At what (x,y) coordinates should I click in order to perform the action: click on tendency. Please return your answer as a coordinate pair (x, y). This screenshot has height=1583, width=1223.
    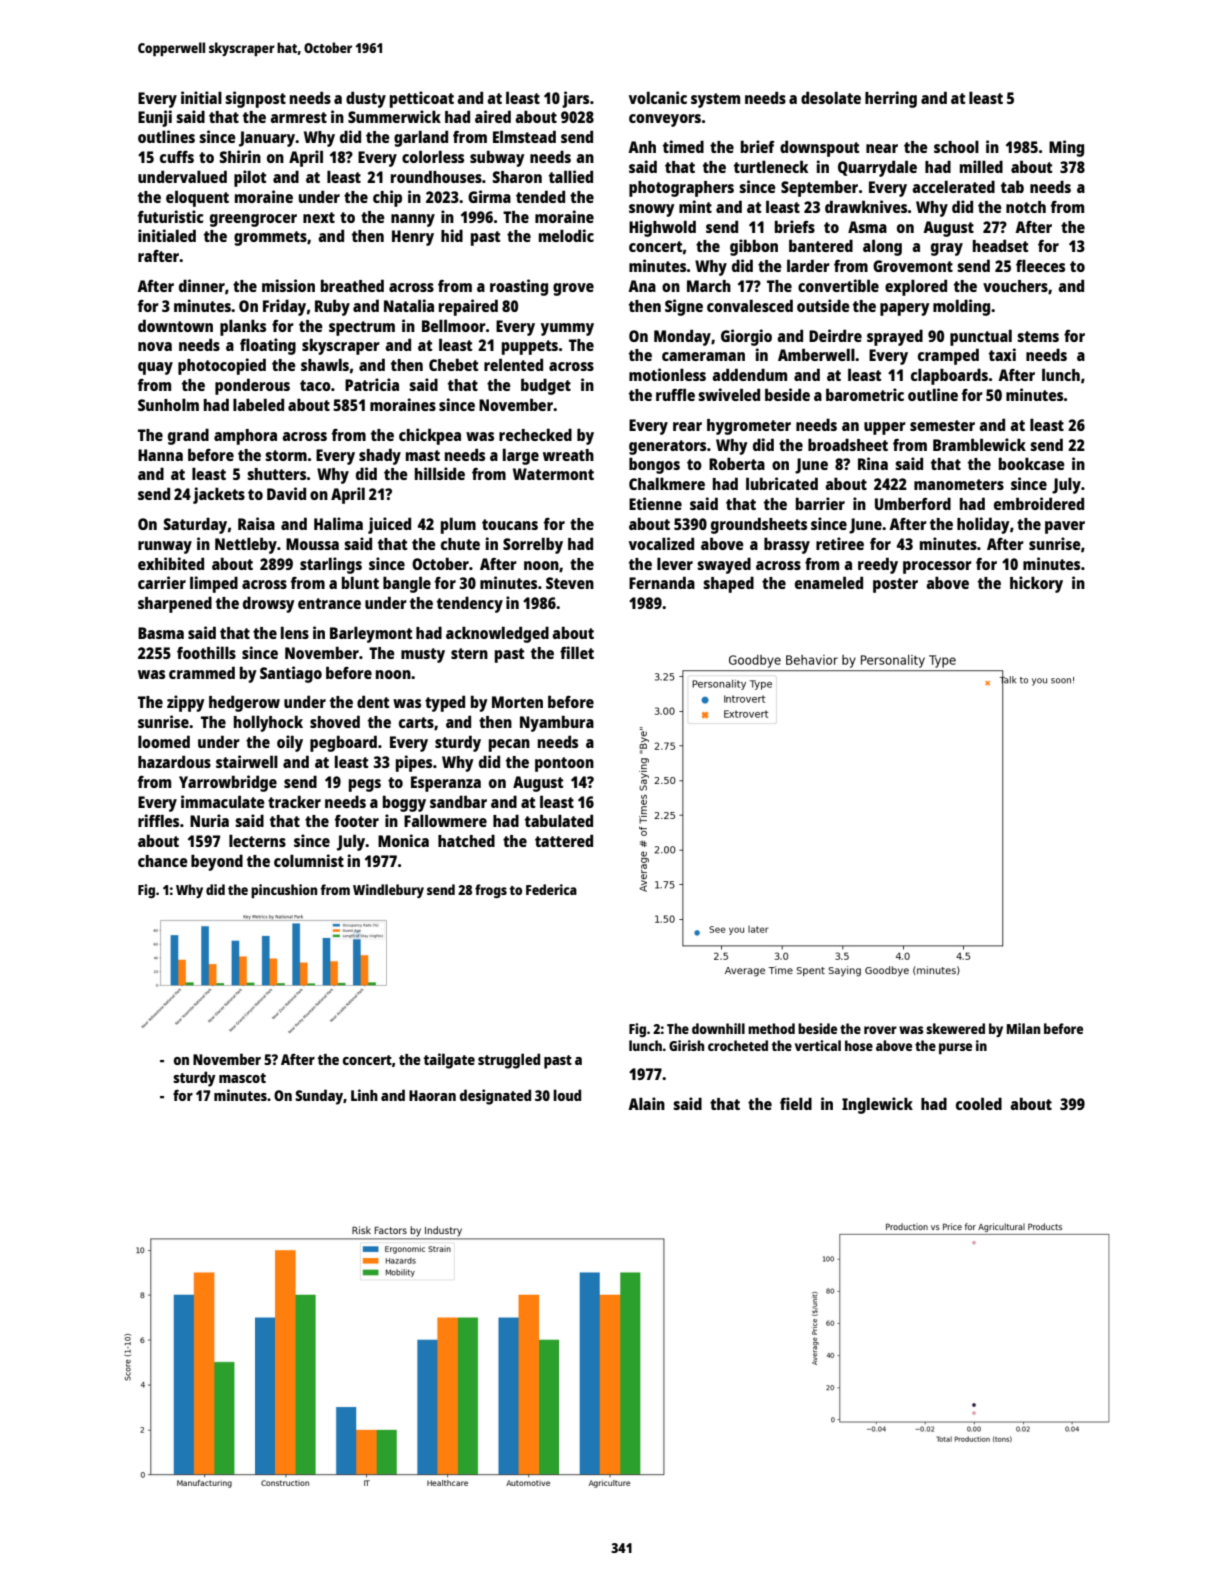
    Looking at the image, I should click on (470, 604).
